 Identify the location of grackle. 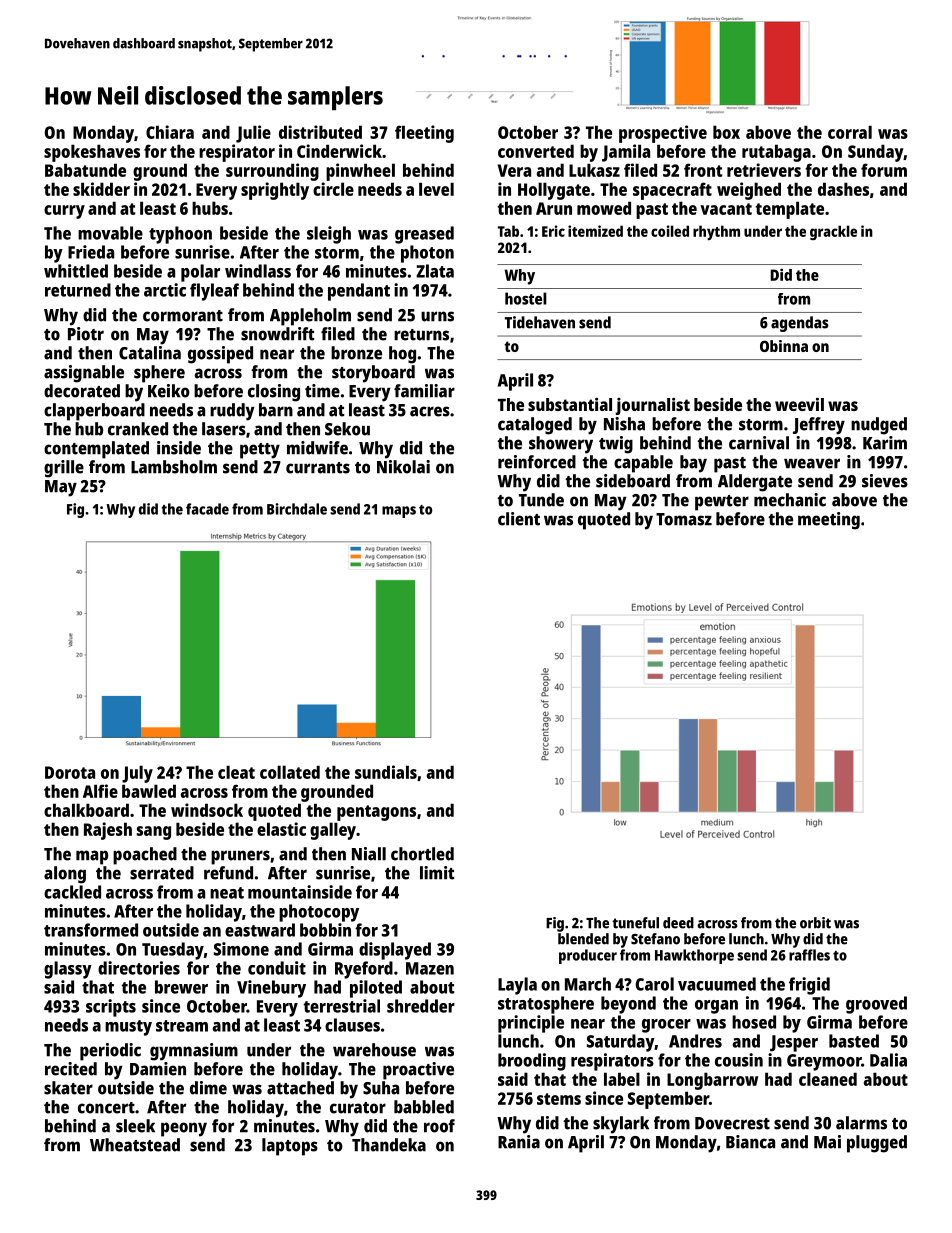
(833, 232).
